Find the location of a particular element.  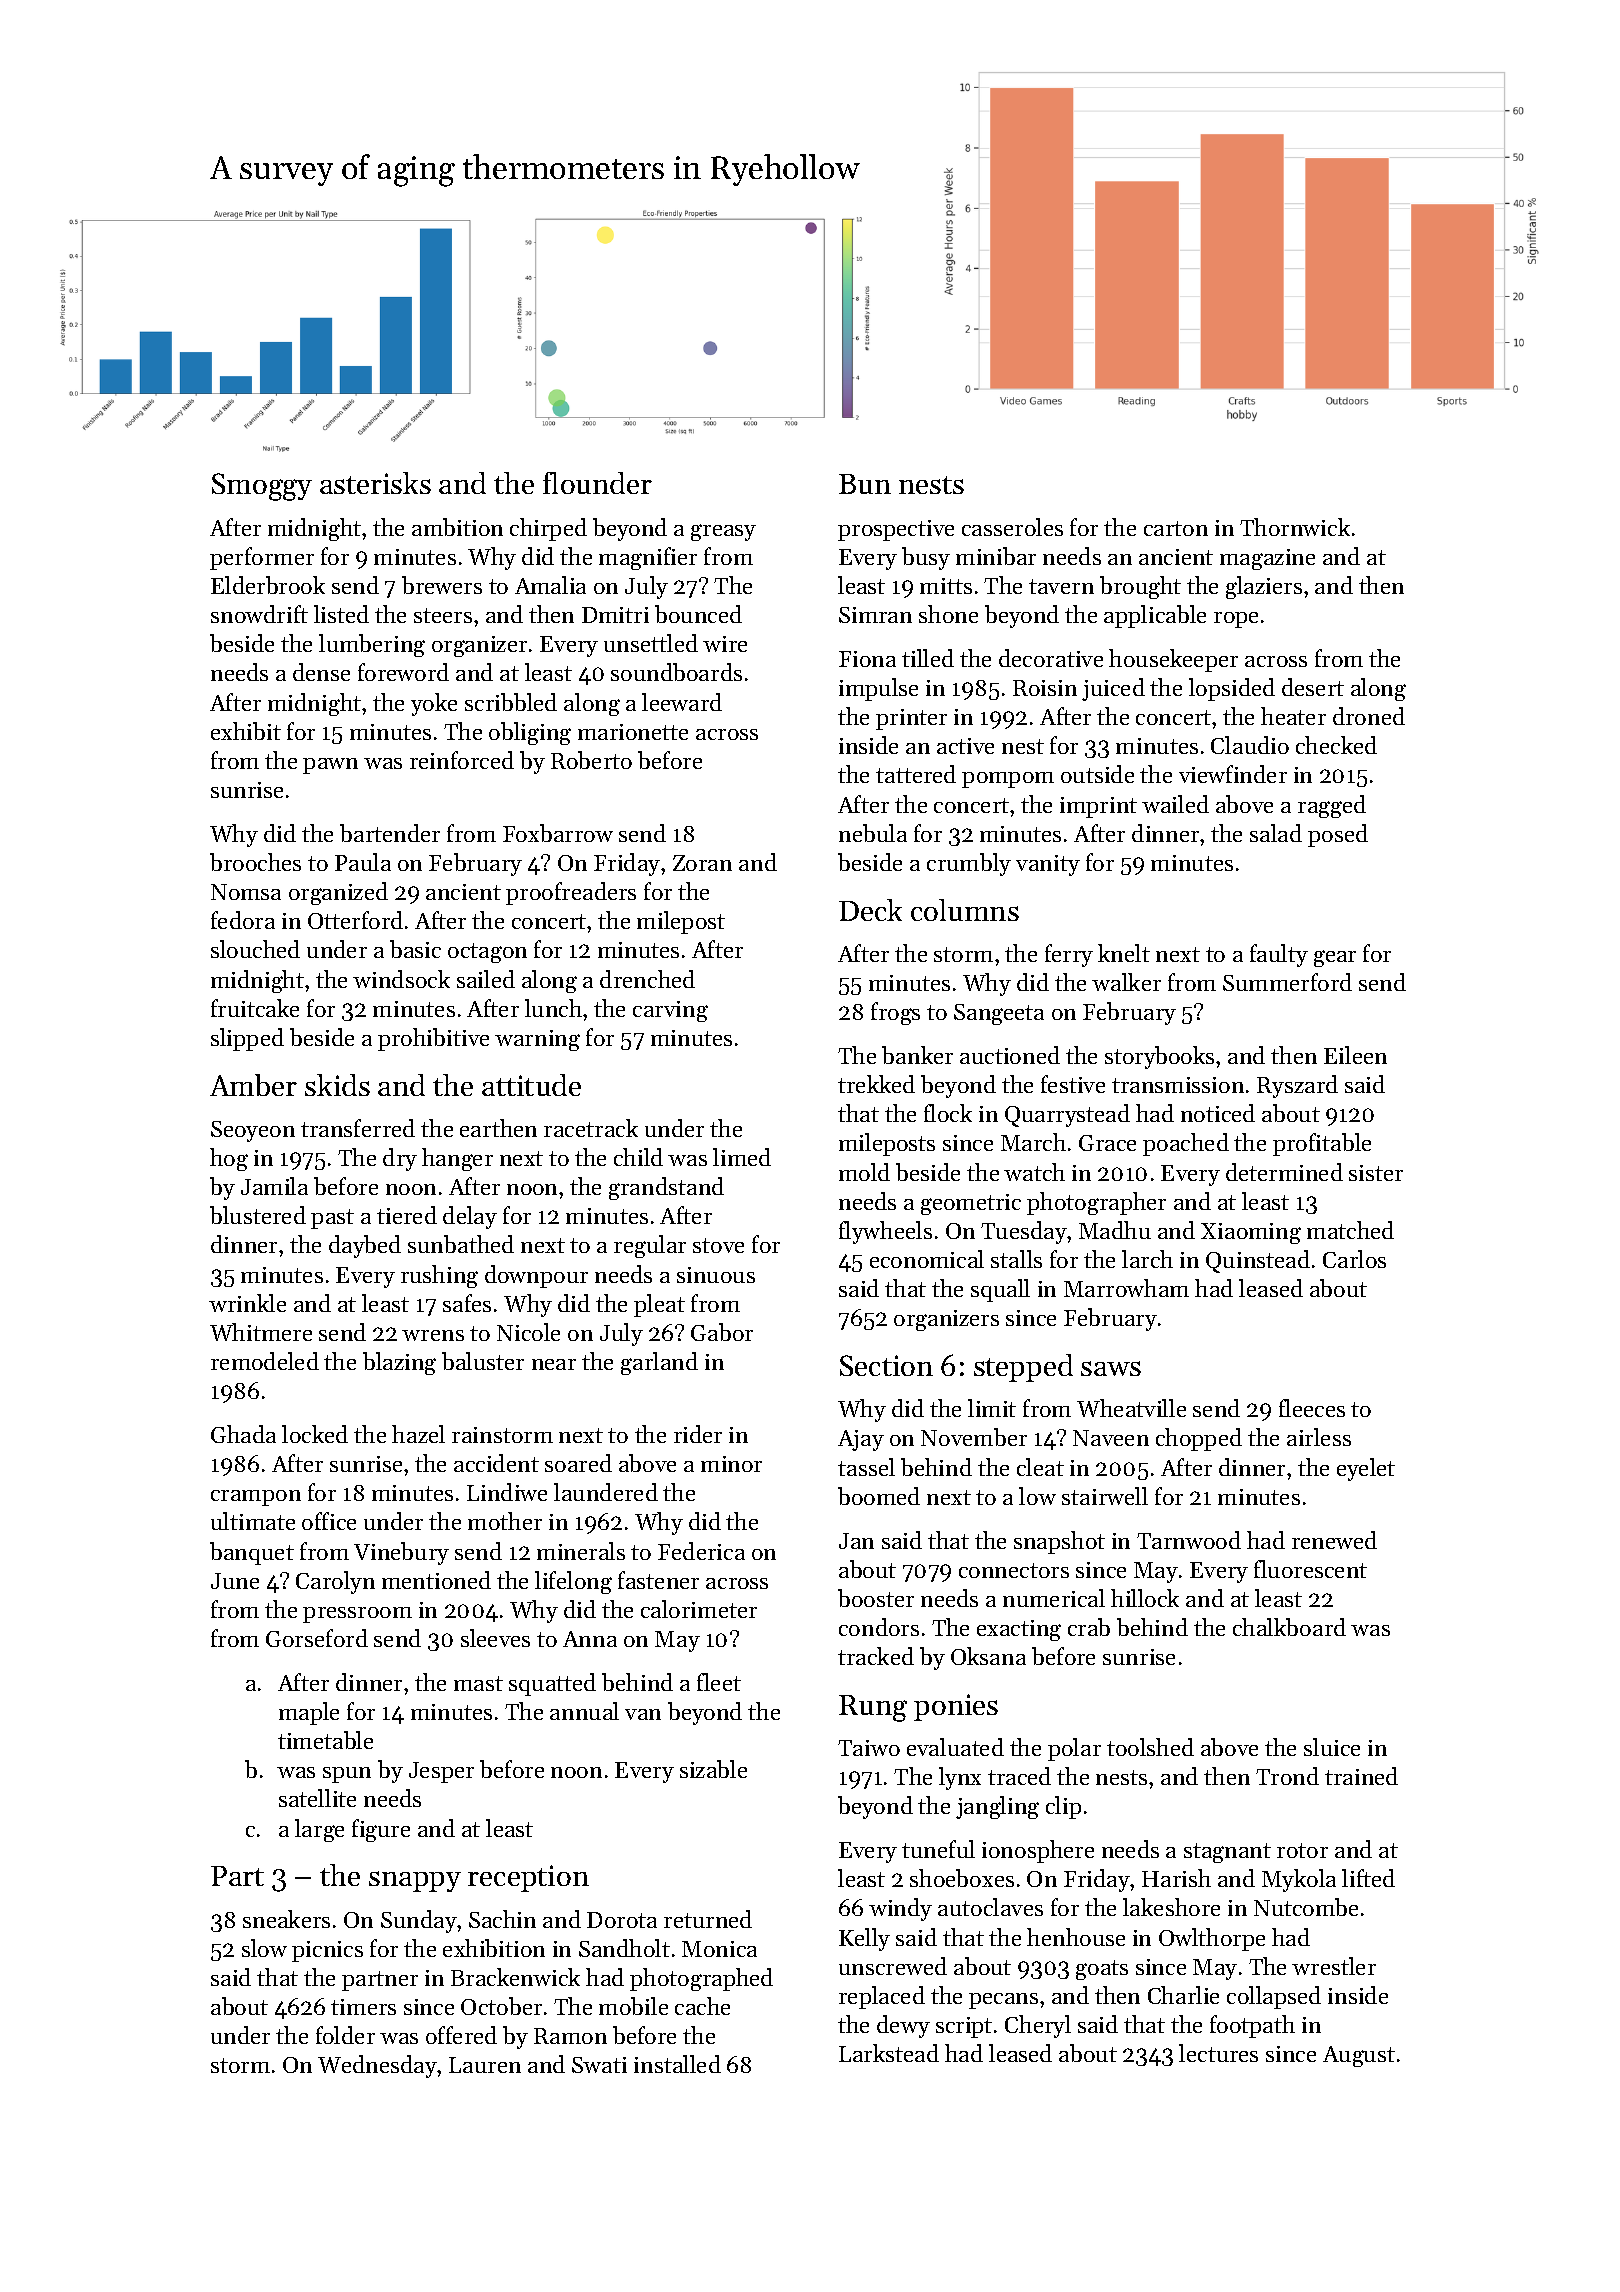

Roberto is located at coordinates (591, 760).
